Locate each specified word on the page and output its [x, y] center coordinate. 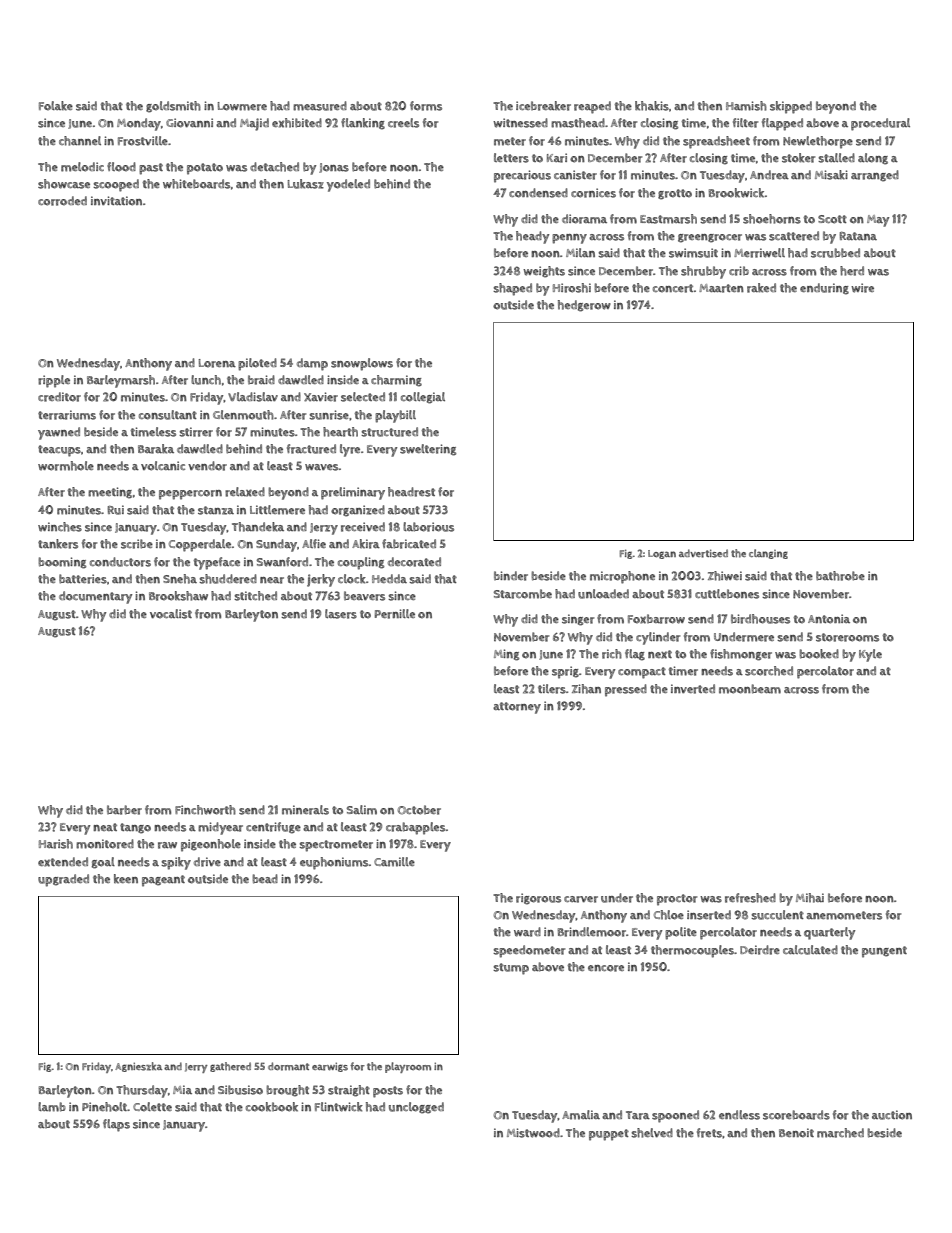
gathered [230, 1067]
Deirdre [760, 950]
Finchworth [205, 810]
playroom [408, 1067]
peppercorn [190, 495]
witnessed [520, 123]
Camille [394, 862]
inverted [693, 689]
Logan [662, 554]
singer [578, 620]
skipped [791, 107]
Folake [56, 106]
